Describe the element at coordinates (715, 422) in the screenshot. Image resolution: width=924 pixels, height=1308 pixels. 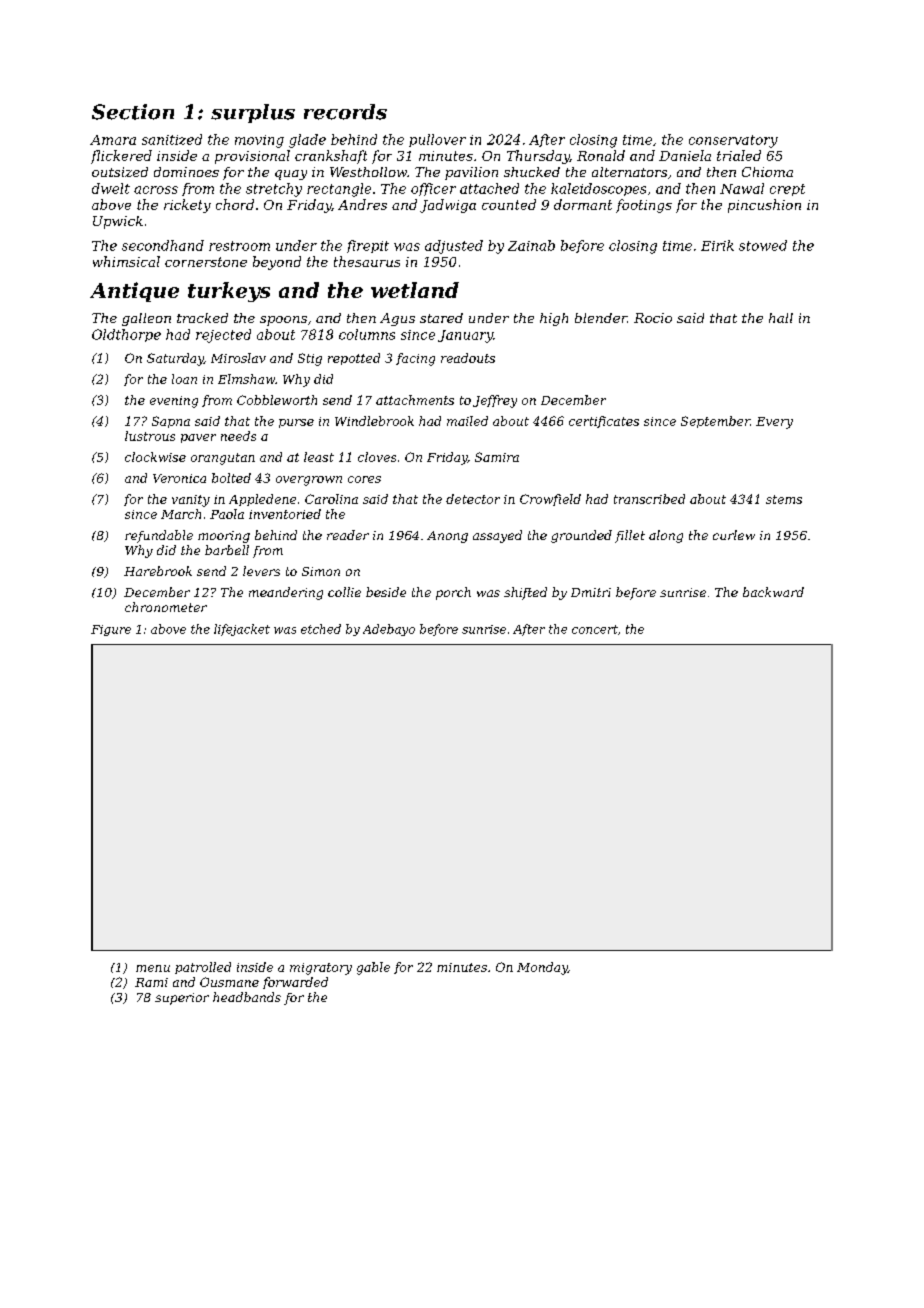
I see `September` at that location.
